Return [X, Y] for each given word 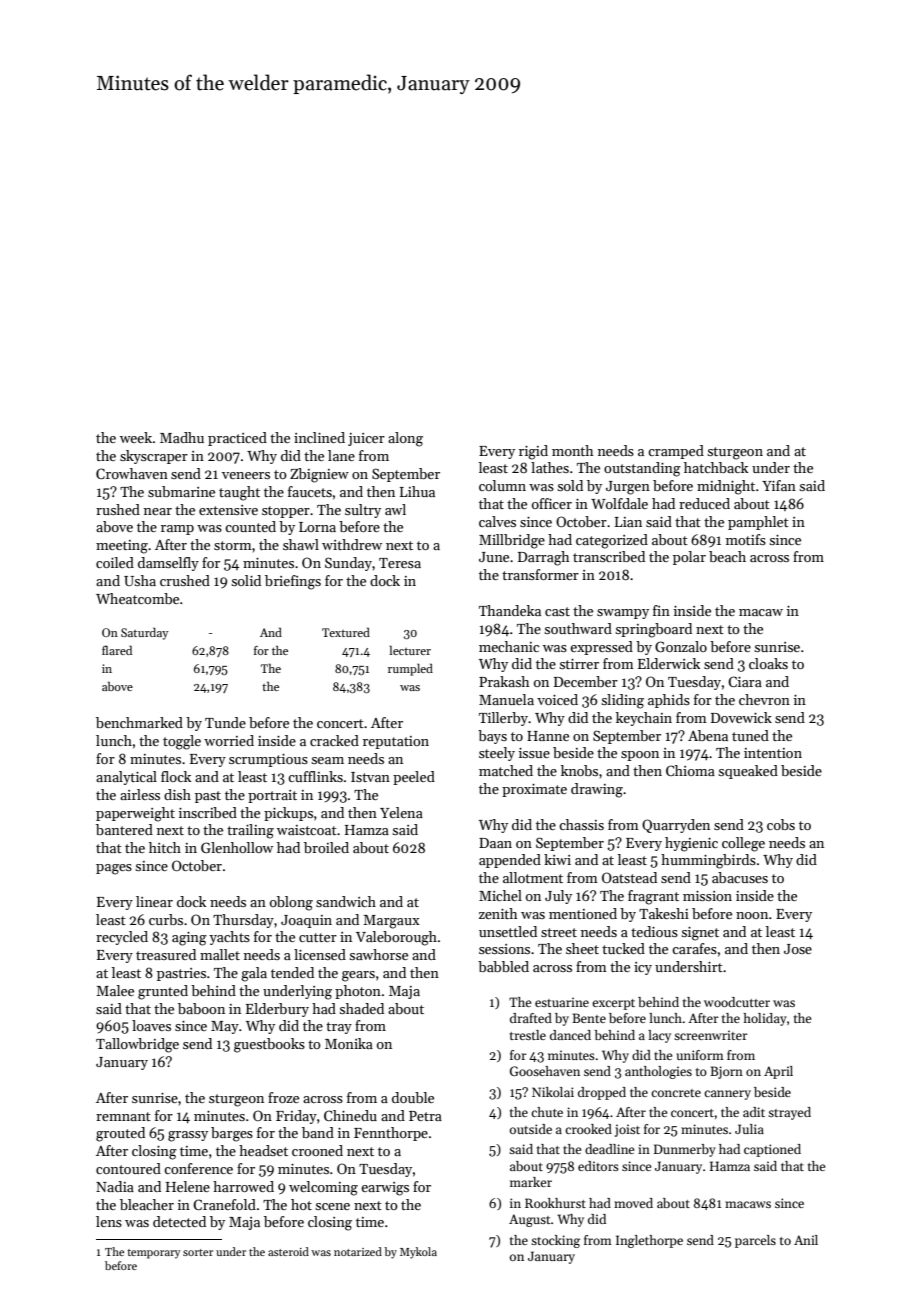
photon [358, 992]
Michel [500, 895]
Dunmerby [685, 1150]
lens [109, 1221]
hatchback [716, 467]
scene [333, 1206]
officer [552, 503]
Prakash [504, 681]
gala [254, 974]
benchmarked [139, 722]
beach [727, 556]
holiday [765, 1019]
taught [239, 493]
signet [700, 934]
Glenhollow [237, 847]
